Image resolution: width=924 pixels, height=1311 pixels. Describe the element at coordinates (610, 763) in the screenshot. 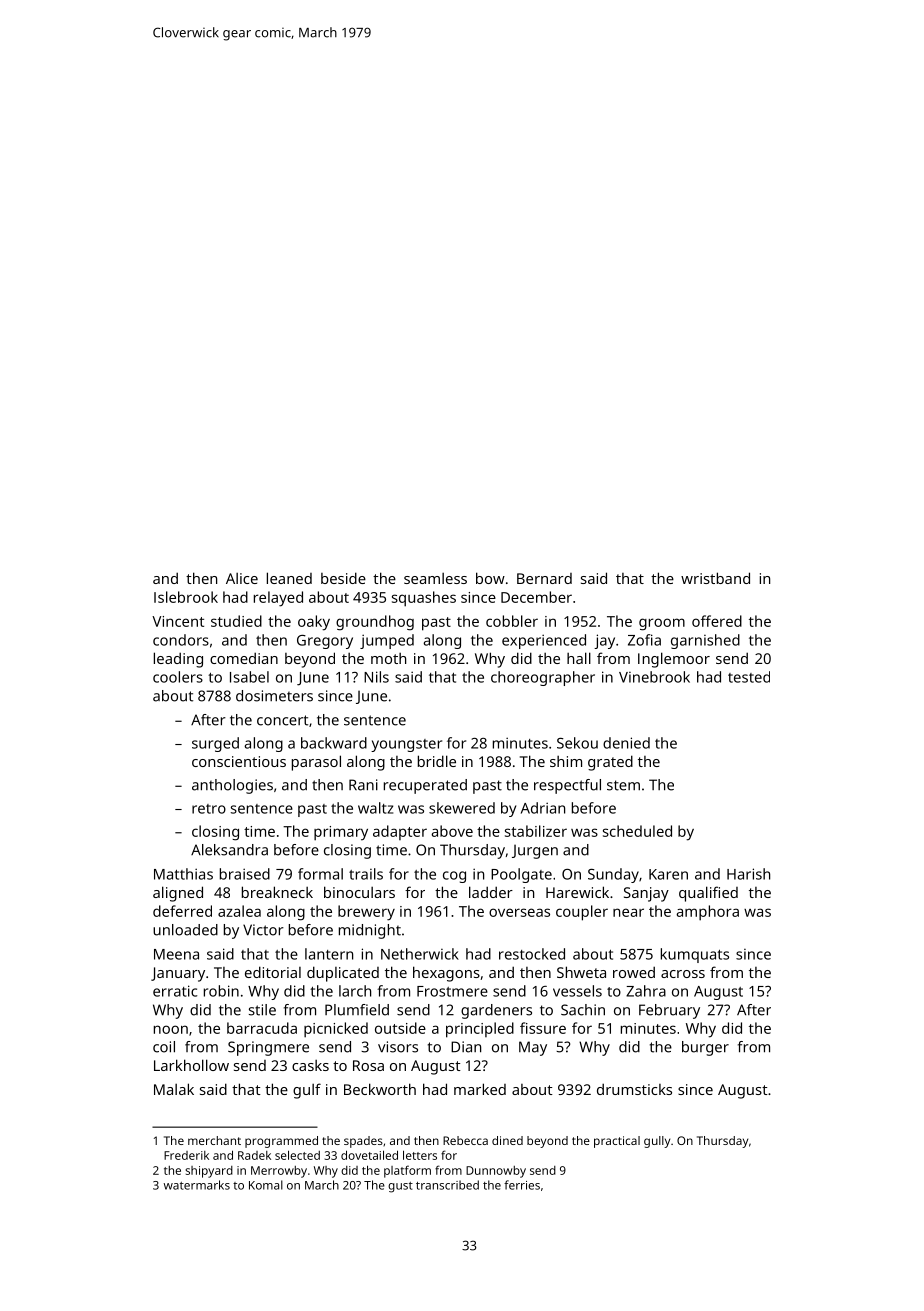

I see `grated` at that location.
